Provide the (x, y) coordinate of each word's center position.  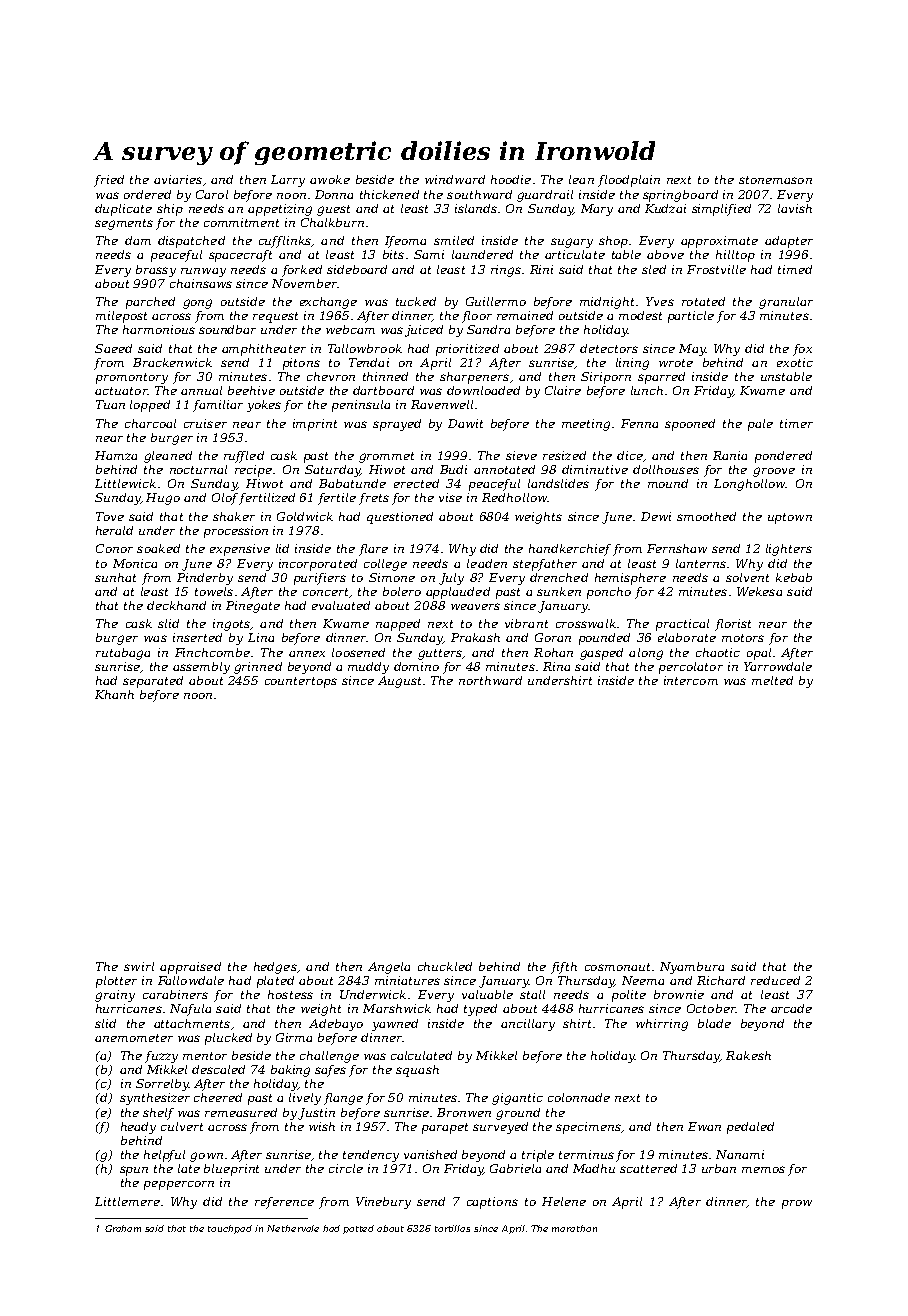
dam (138, 240)
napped (398, 625)
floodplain (629, 181)
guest (333, 210)
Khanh (114, 694)
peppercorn (179, 1185)
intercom (691, 680)
